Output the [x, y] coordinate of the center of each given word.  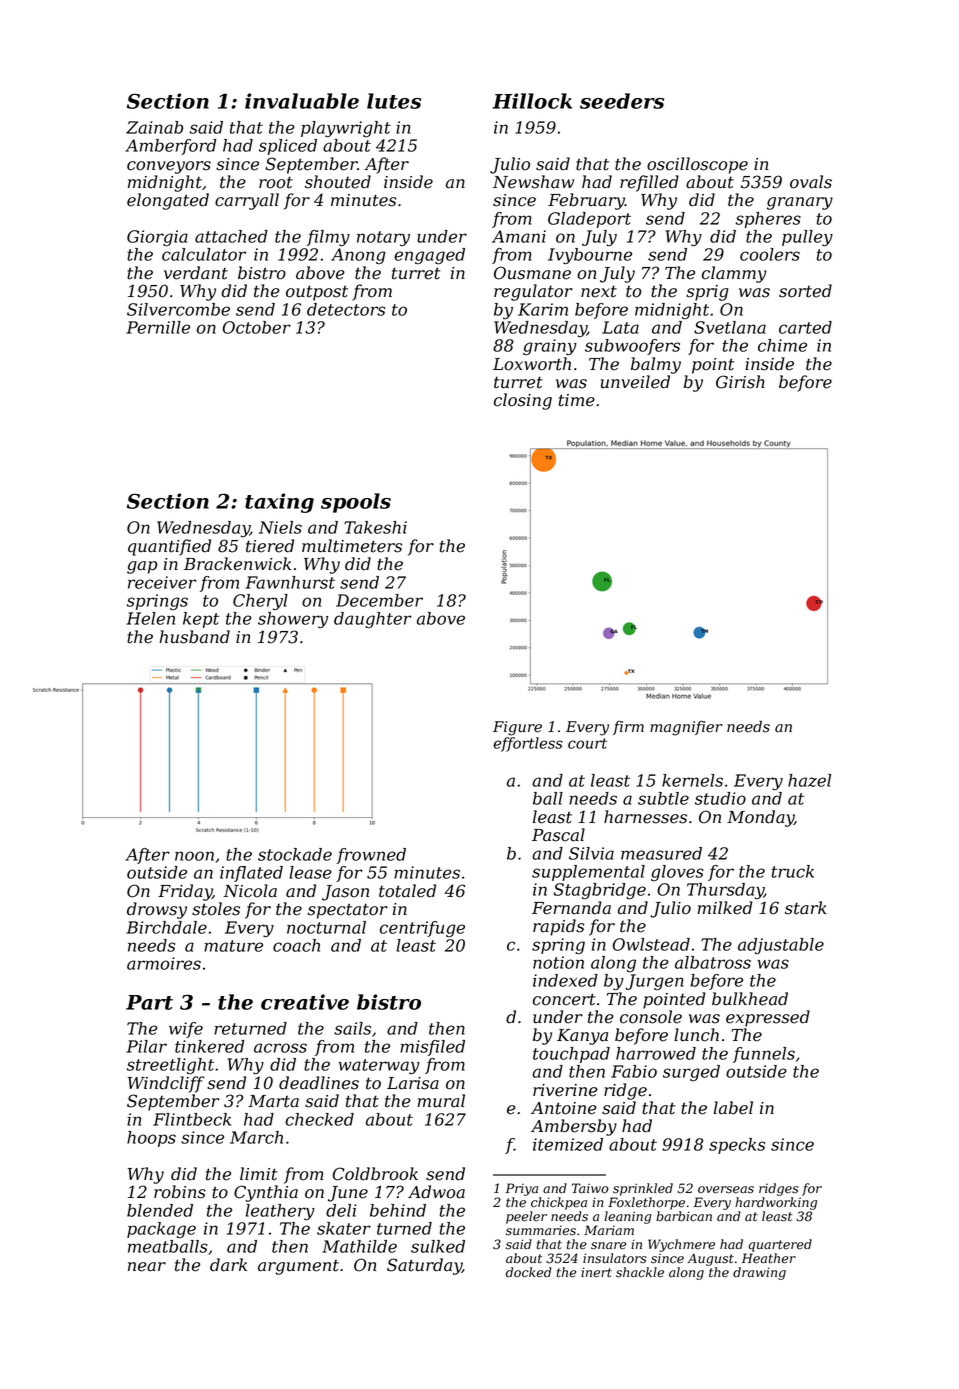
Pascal [558, 835]
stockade [295, 854]
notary [383, 238]
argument [298, 1267]
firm [628, 727]
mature [233, 946]
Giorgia [157, 238]
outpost [317, 293]
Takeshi [375, 527]
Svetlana [730, 327]
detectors [346, 309]
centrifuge [422, 929]
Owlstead [651, 944]
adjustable [781, 946]
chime [782, 345]
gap [142, 567]
